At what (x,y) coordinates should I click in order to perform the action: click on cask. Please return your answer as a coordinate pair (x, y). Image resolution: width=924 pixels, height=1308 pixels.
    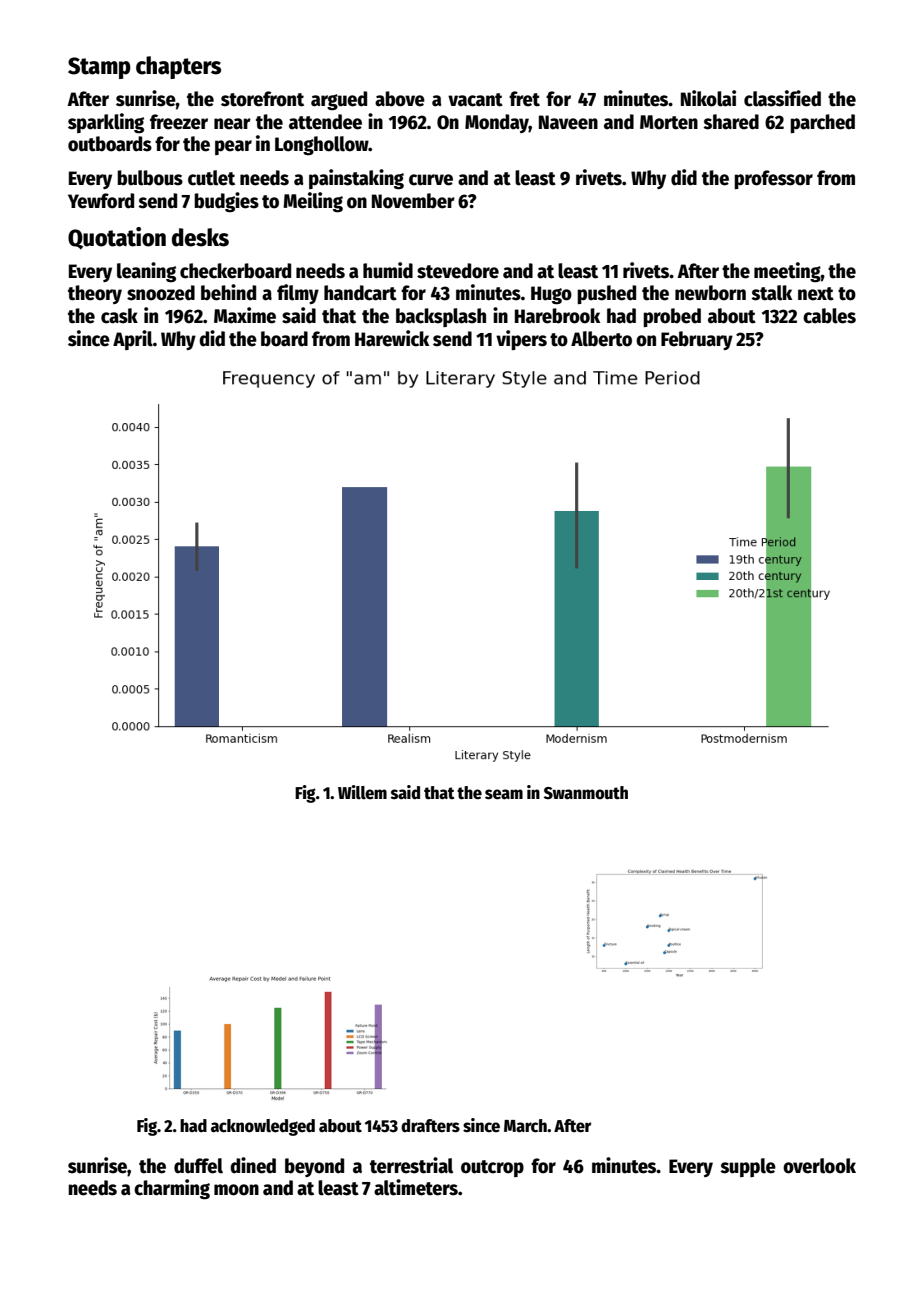
    Looking at the image, I should click on (119, 316).
